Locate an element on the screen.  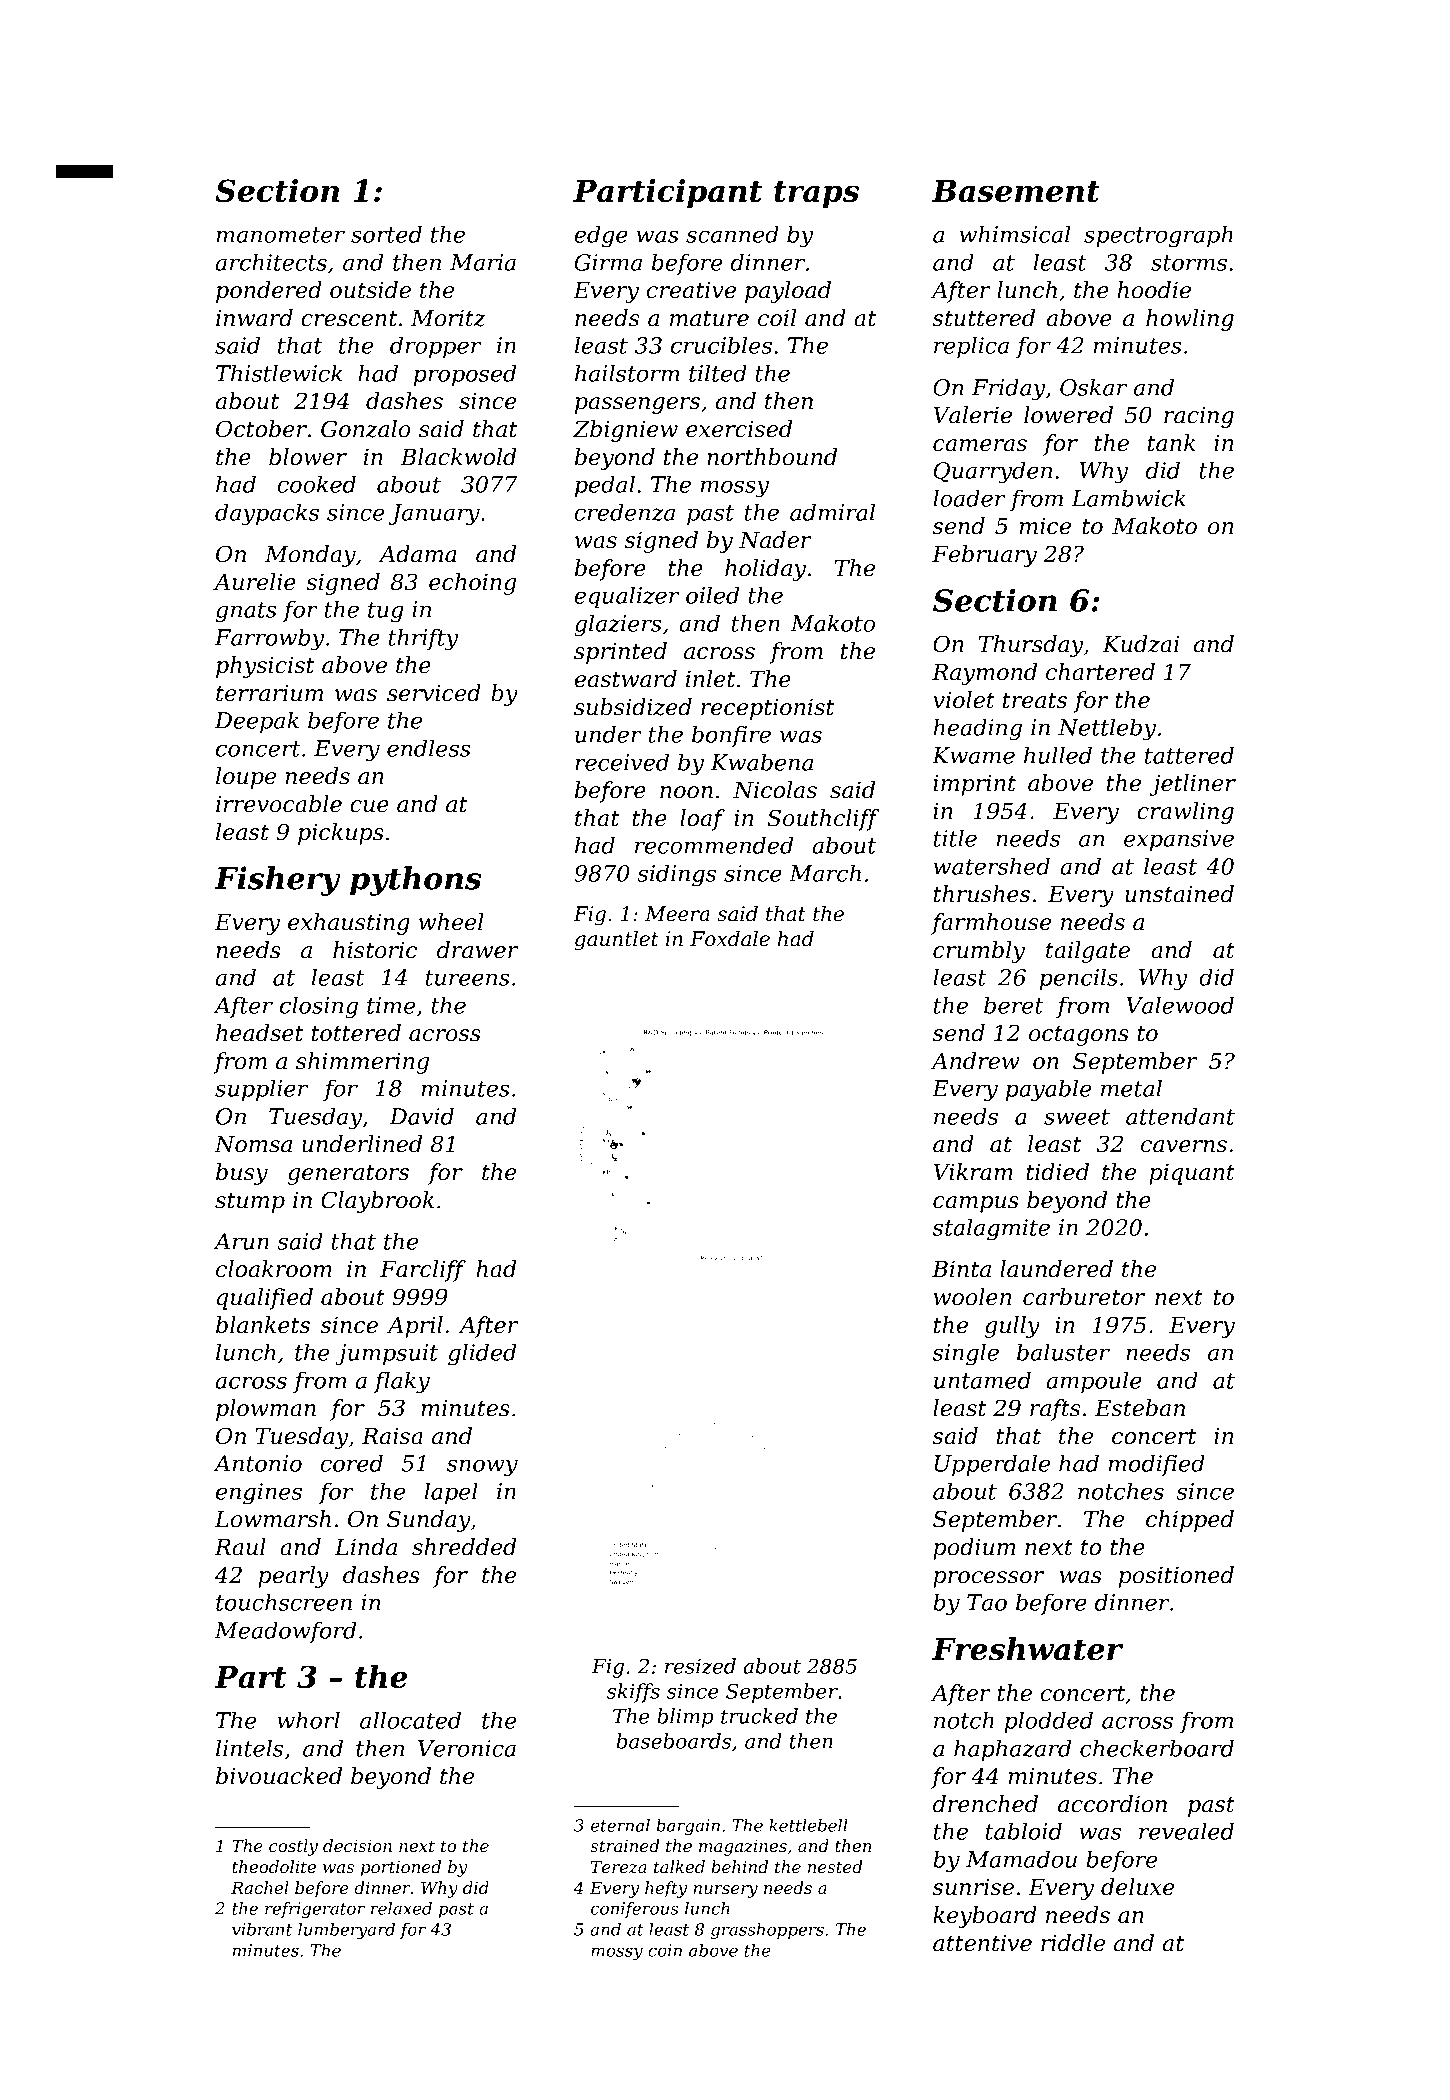
hoodie is located at coordinates (1154, 290).
